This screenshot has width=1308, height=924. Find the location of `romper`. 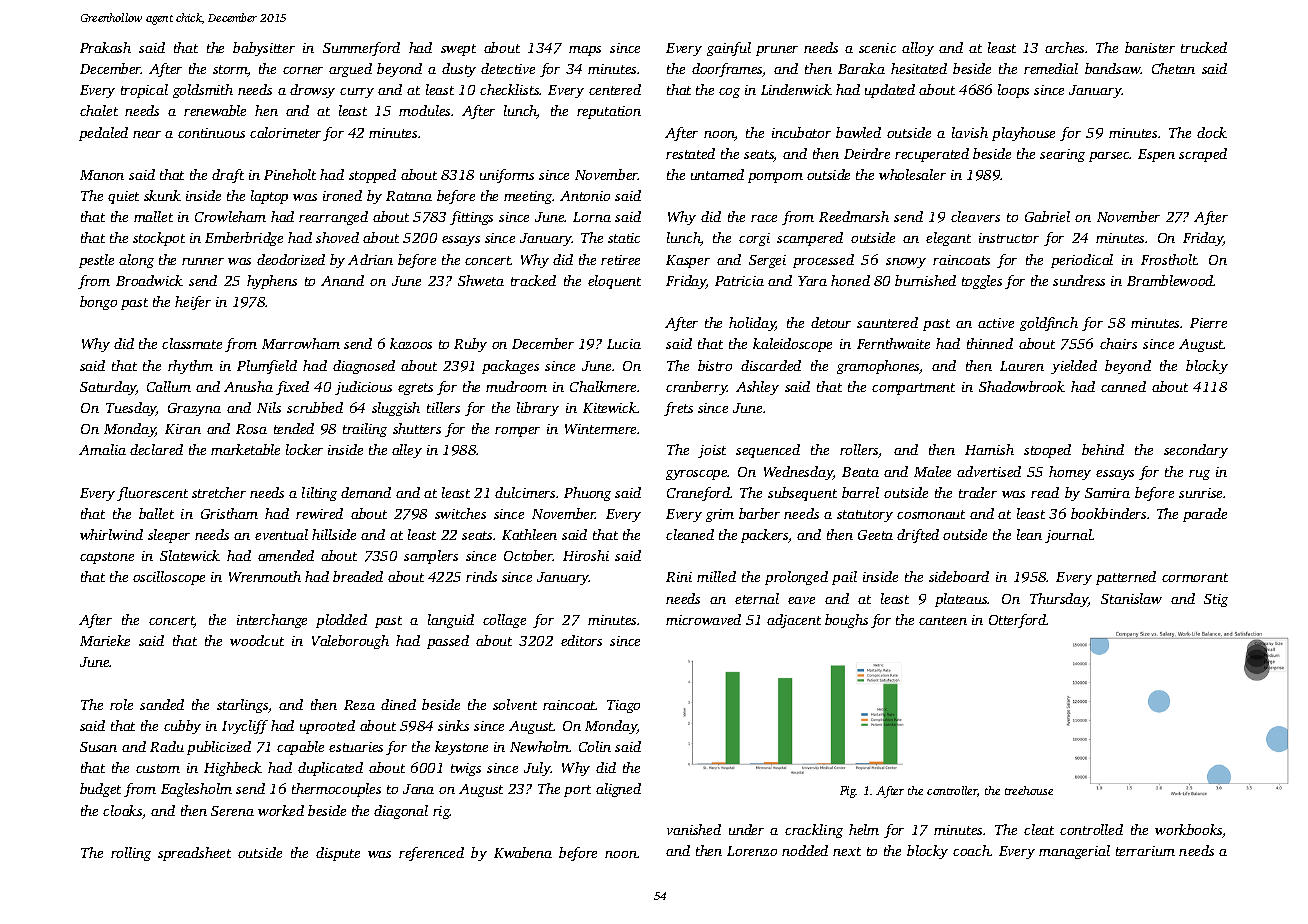

romper is located at coordinates (517, 432).
